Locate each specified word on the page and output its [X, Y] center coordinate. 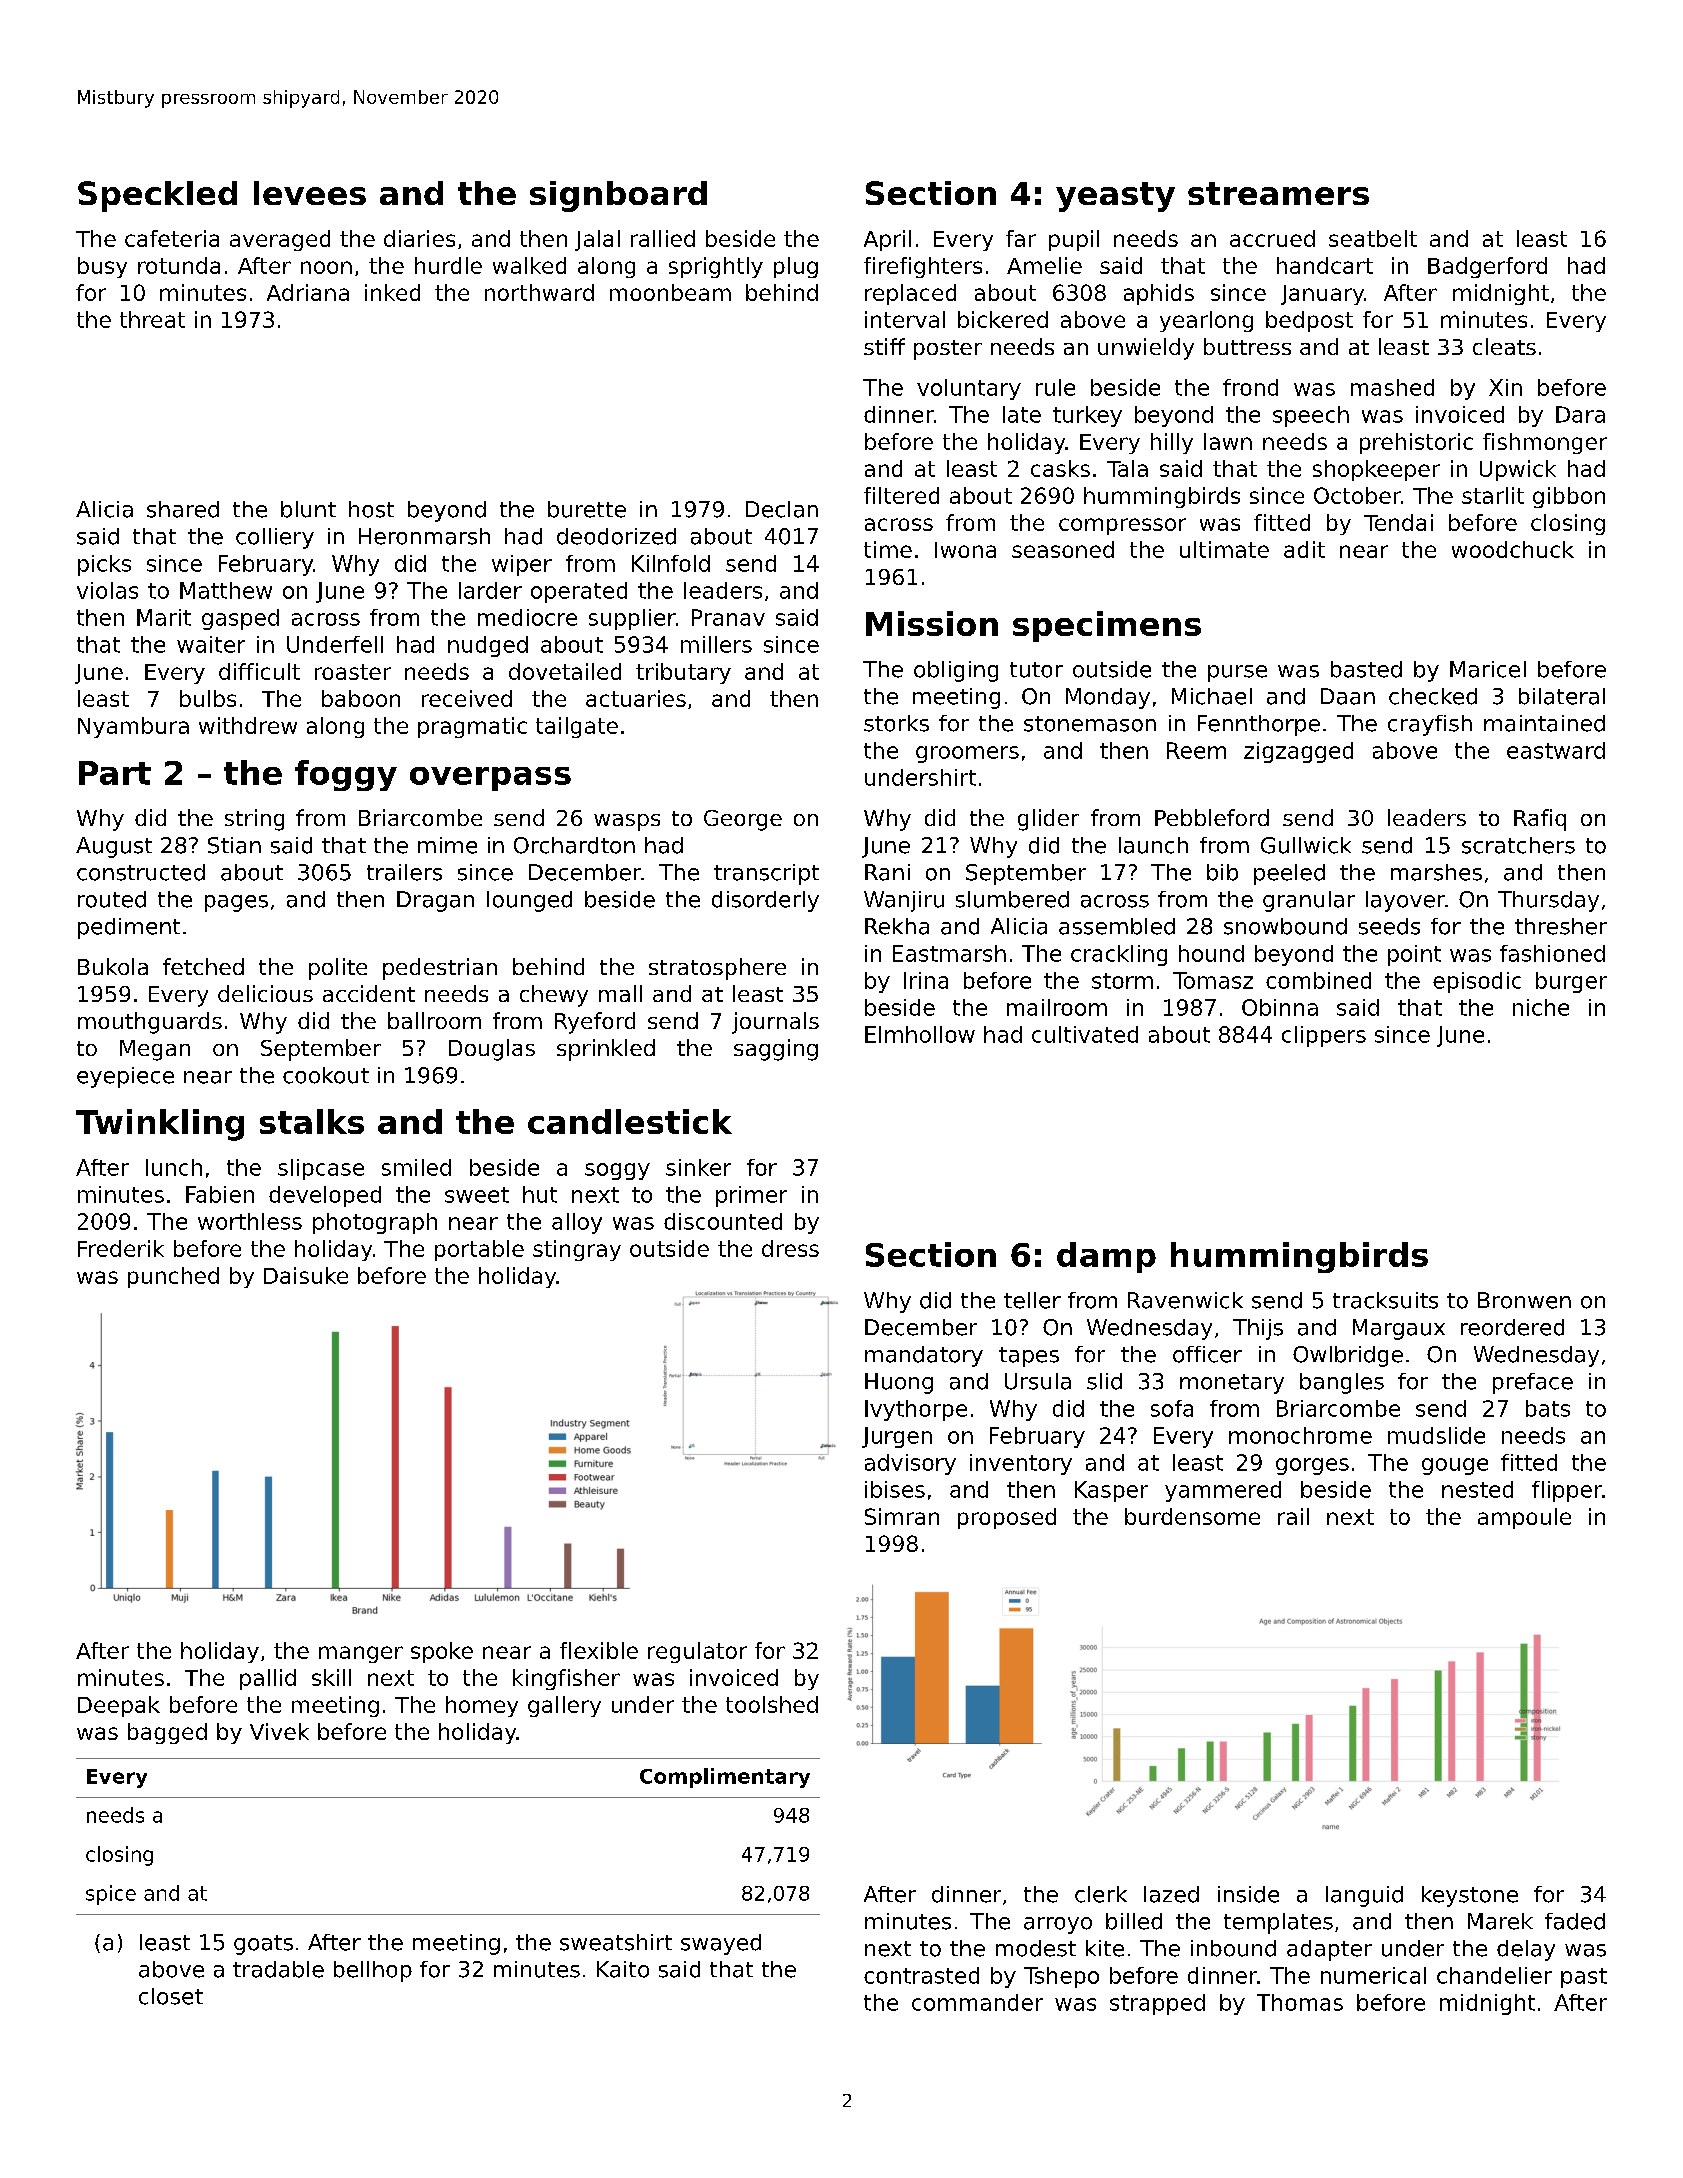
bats [1548, 1408]
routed [112, 899]
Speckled [157, 196]
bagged [167, 1733]
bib [1222, 872]
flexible [599, 1650]
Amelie [1044, 265]
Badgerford [1487, 267]
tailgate [577, 727]
